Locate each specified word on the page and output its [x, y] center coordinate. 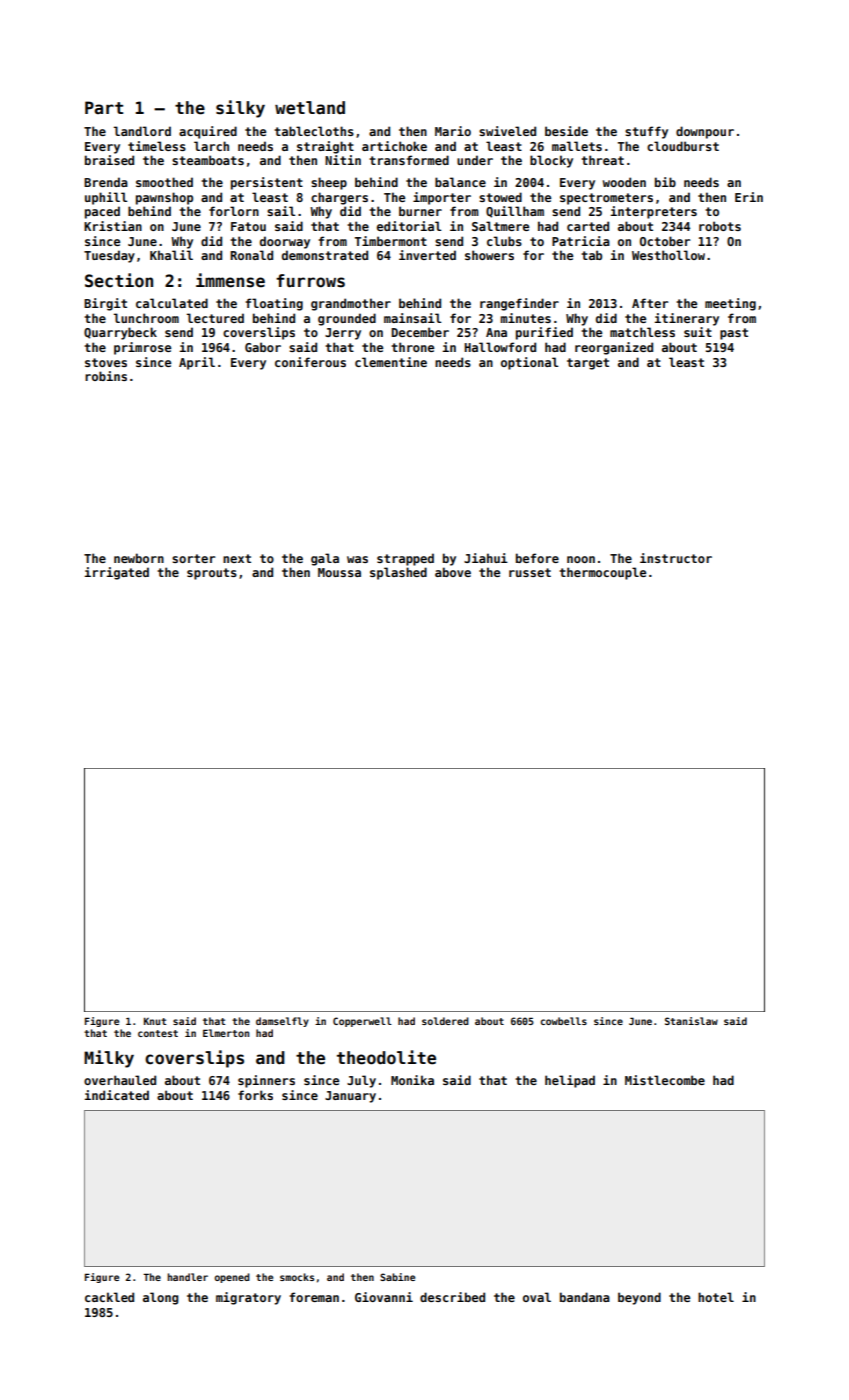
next [237, 558]
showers [489, 255]
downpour [705, 132]
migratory [248, 1298]
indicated [117, 1095]
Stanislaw [691, 1021]
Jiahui [486, 558]
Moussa [339, 572]
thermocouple [602, 573]
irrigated [117, 573]
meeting [730, 304]
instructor [676, 558]
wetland [310, 108]
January [350, 1097]
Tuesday [109, 256]
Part [104, 107]
